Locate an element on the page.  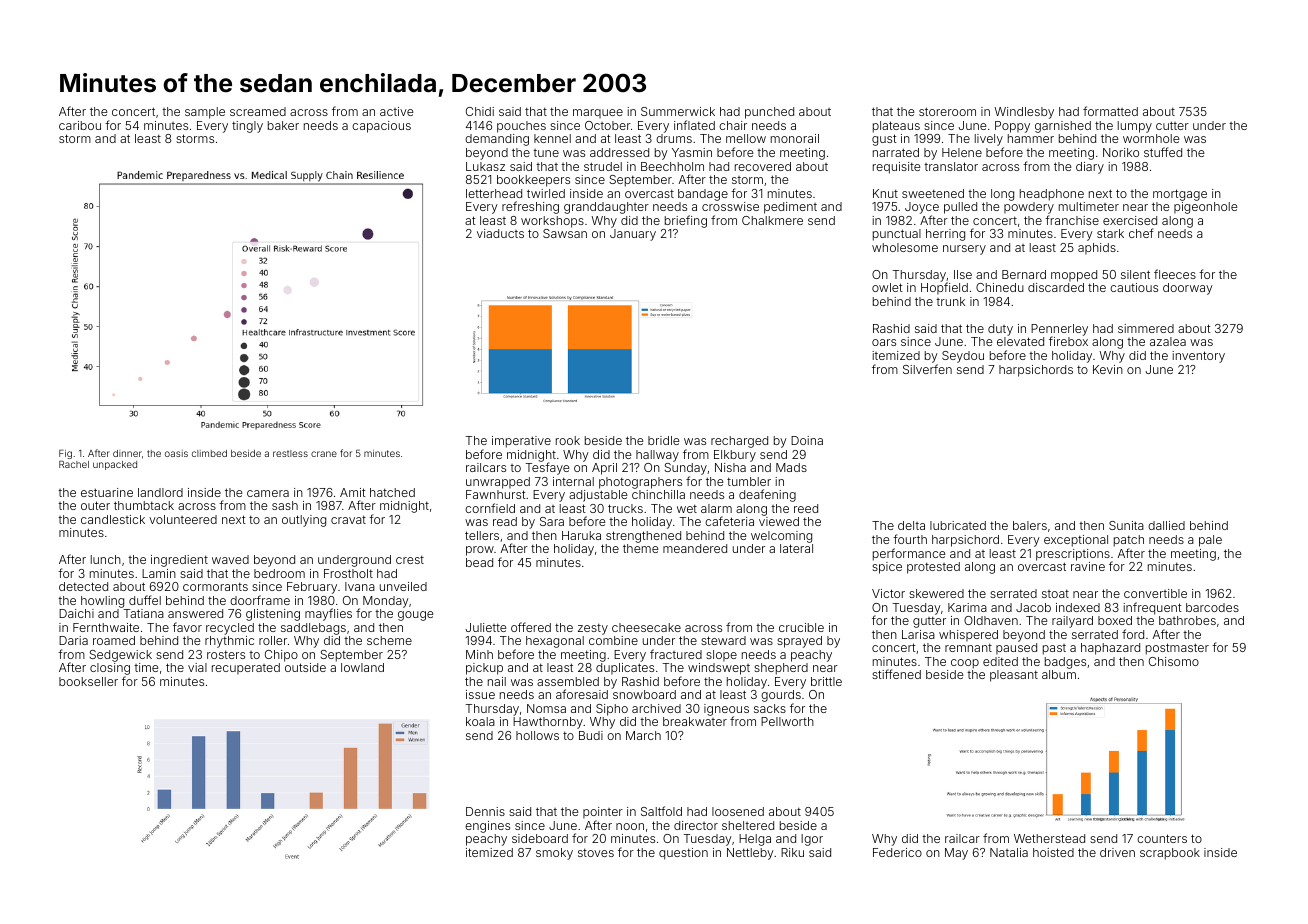
bookseller is located at coordinates (88, 681).
